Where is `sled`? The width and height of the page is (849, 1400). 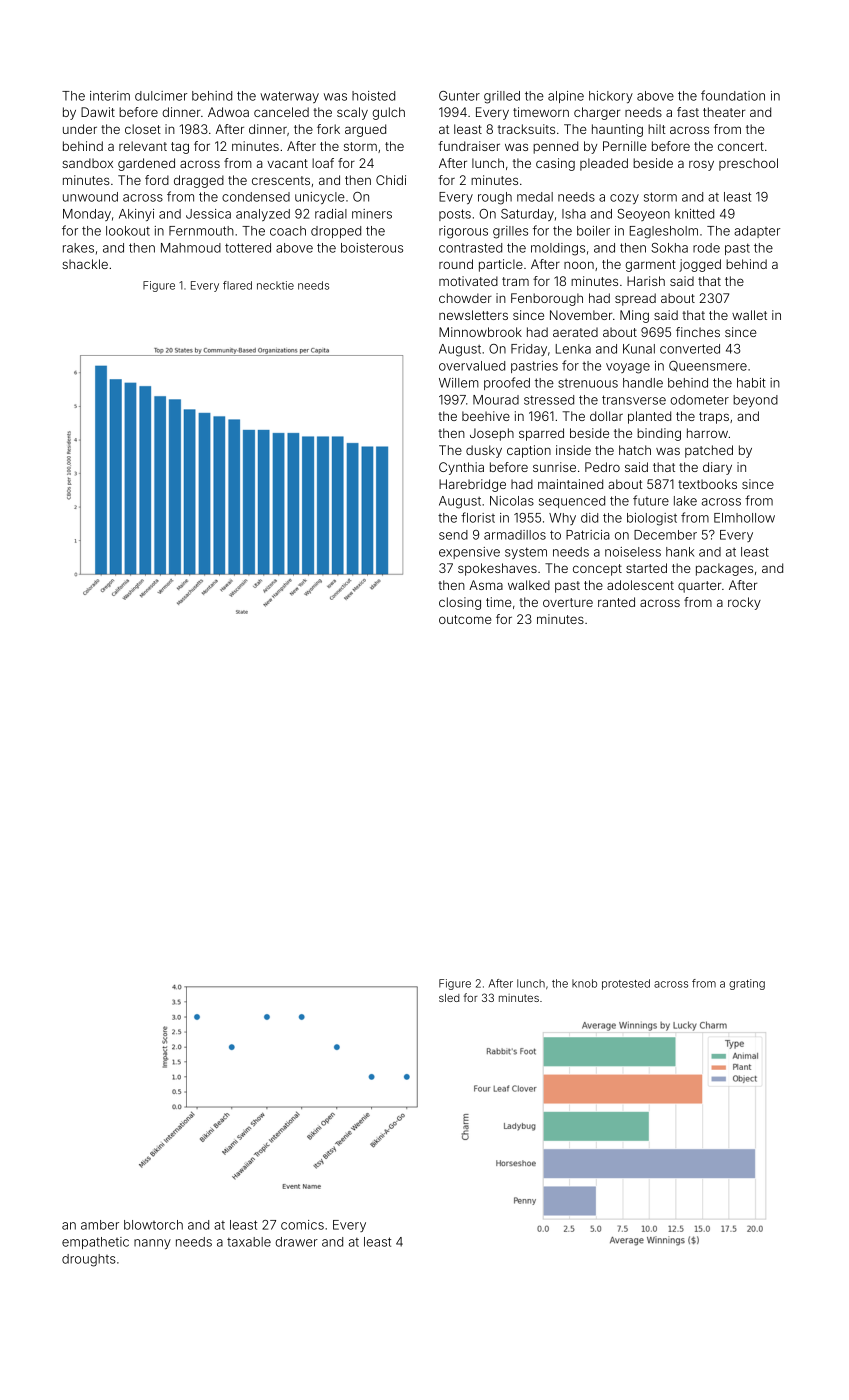 sled is located at coordinates (449, 998).
